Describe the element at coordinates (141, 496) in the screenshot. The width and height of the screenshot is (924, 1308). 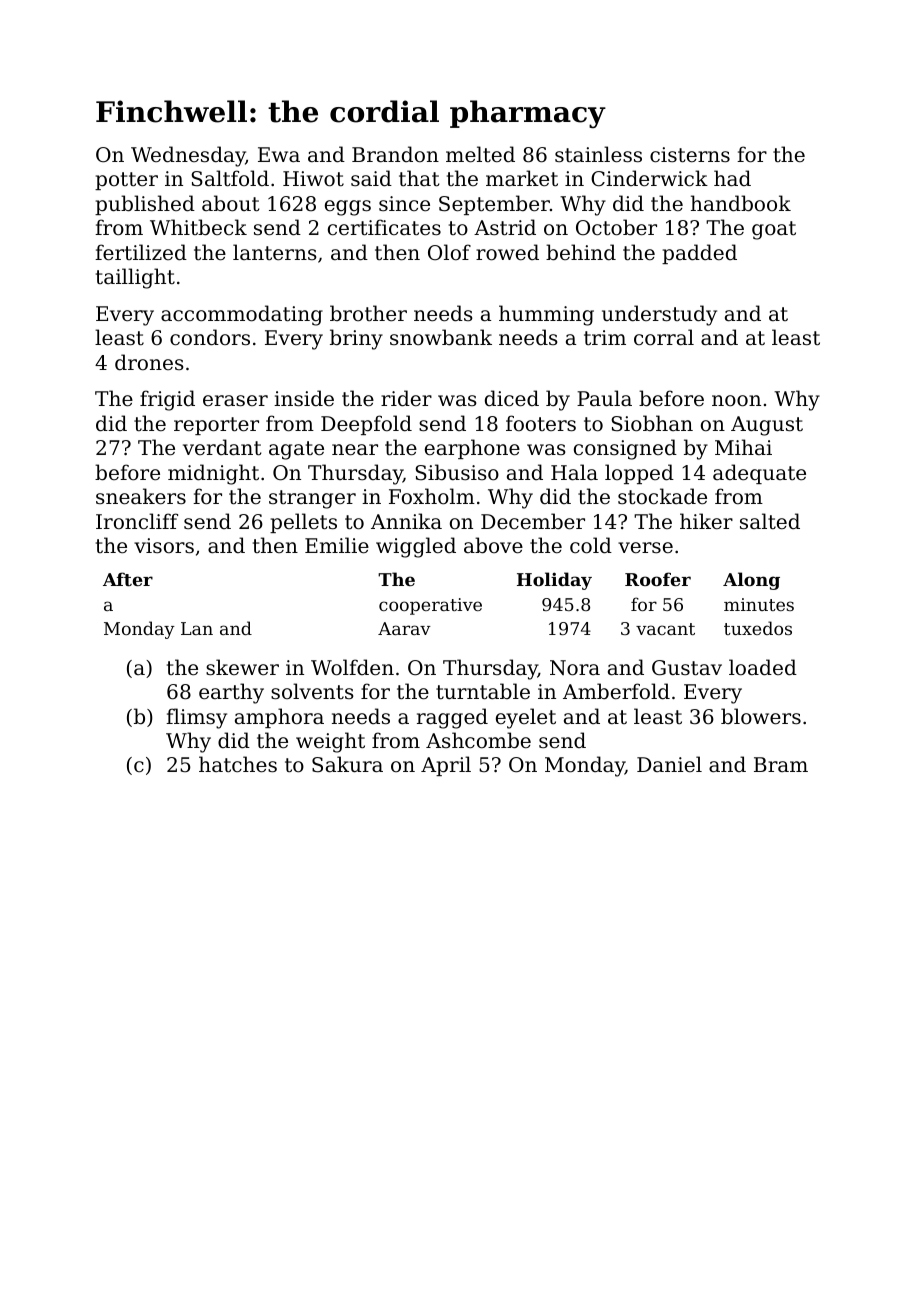
I see `sneakers` at that location.
